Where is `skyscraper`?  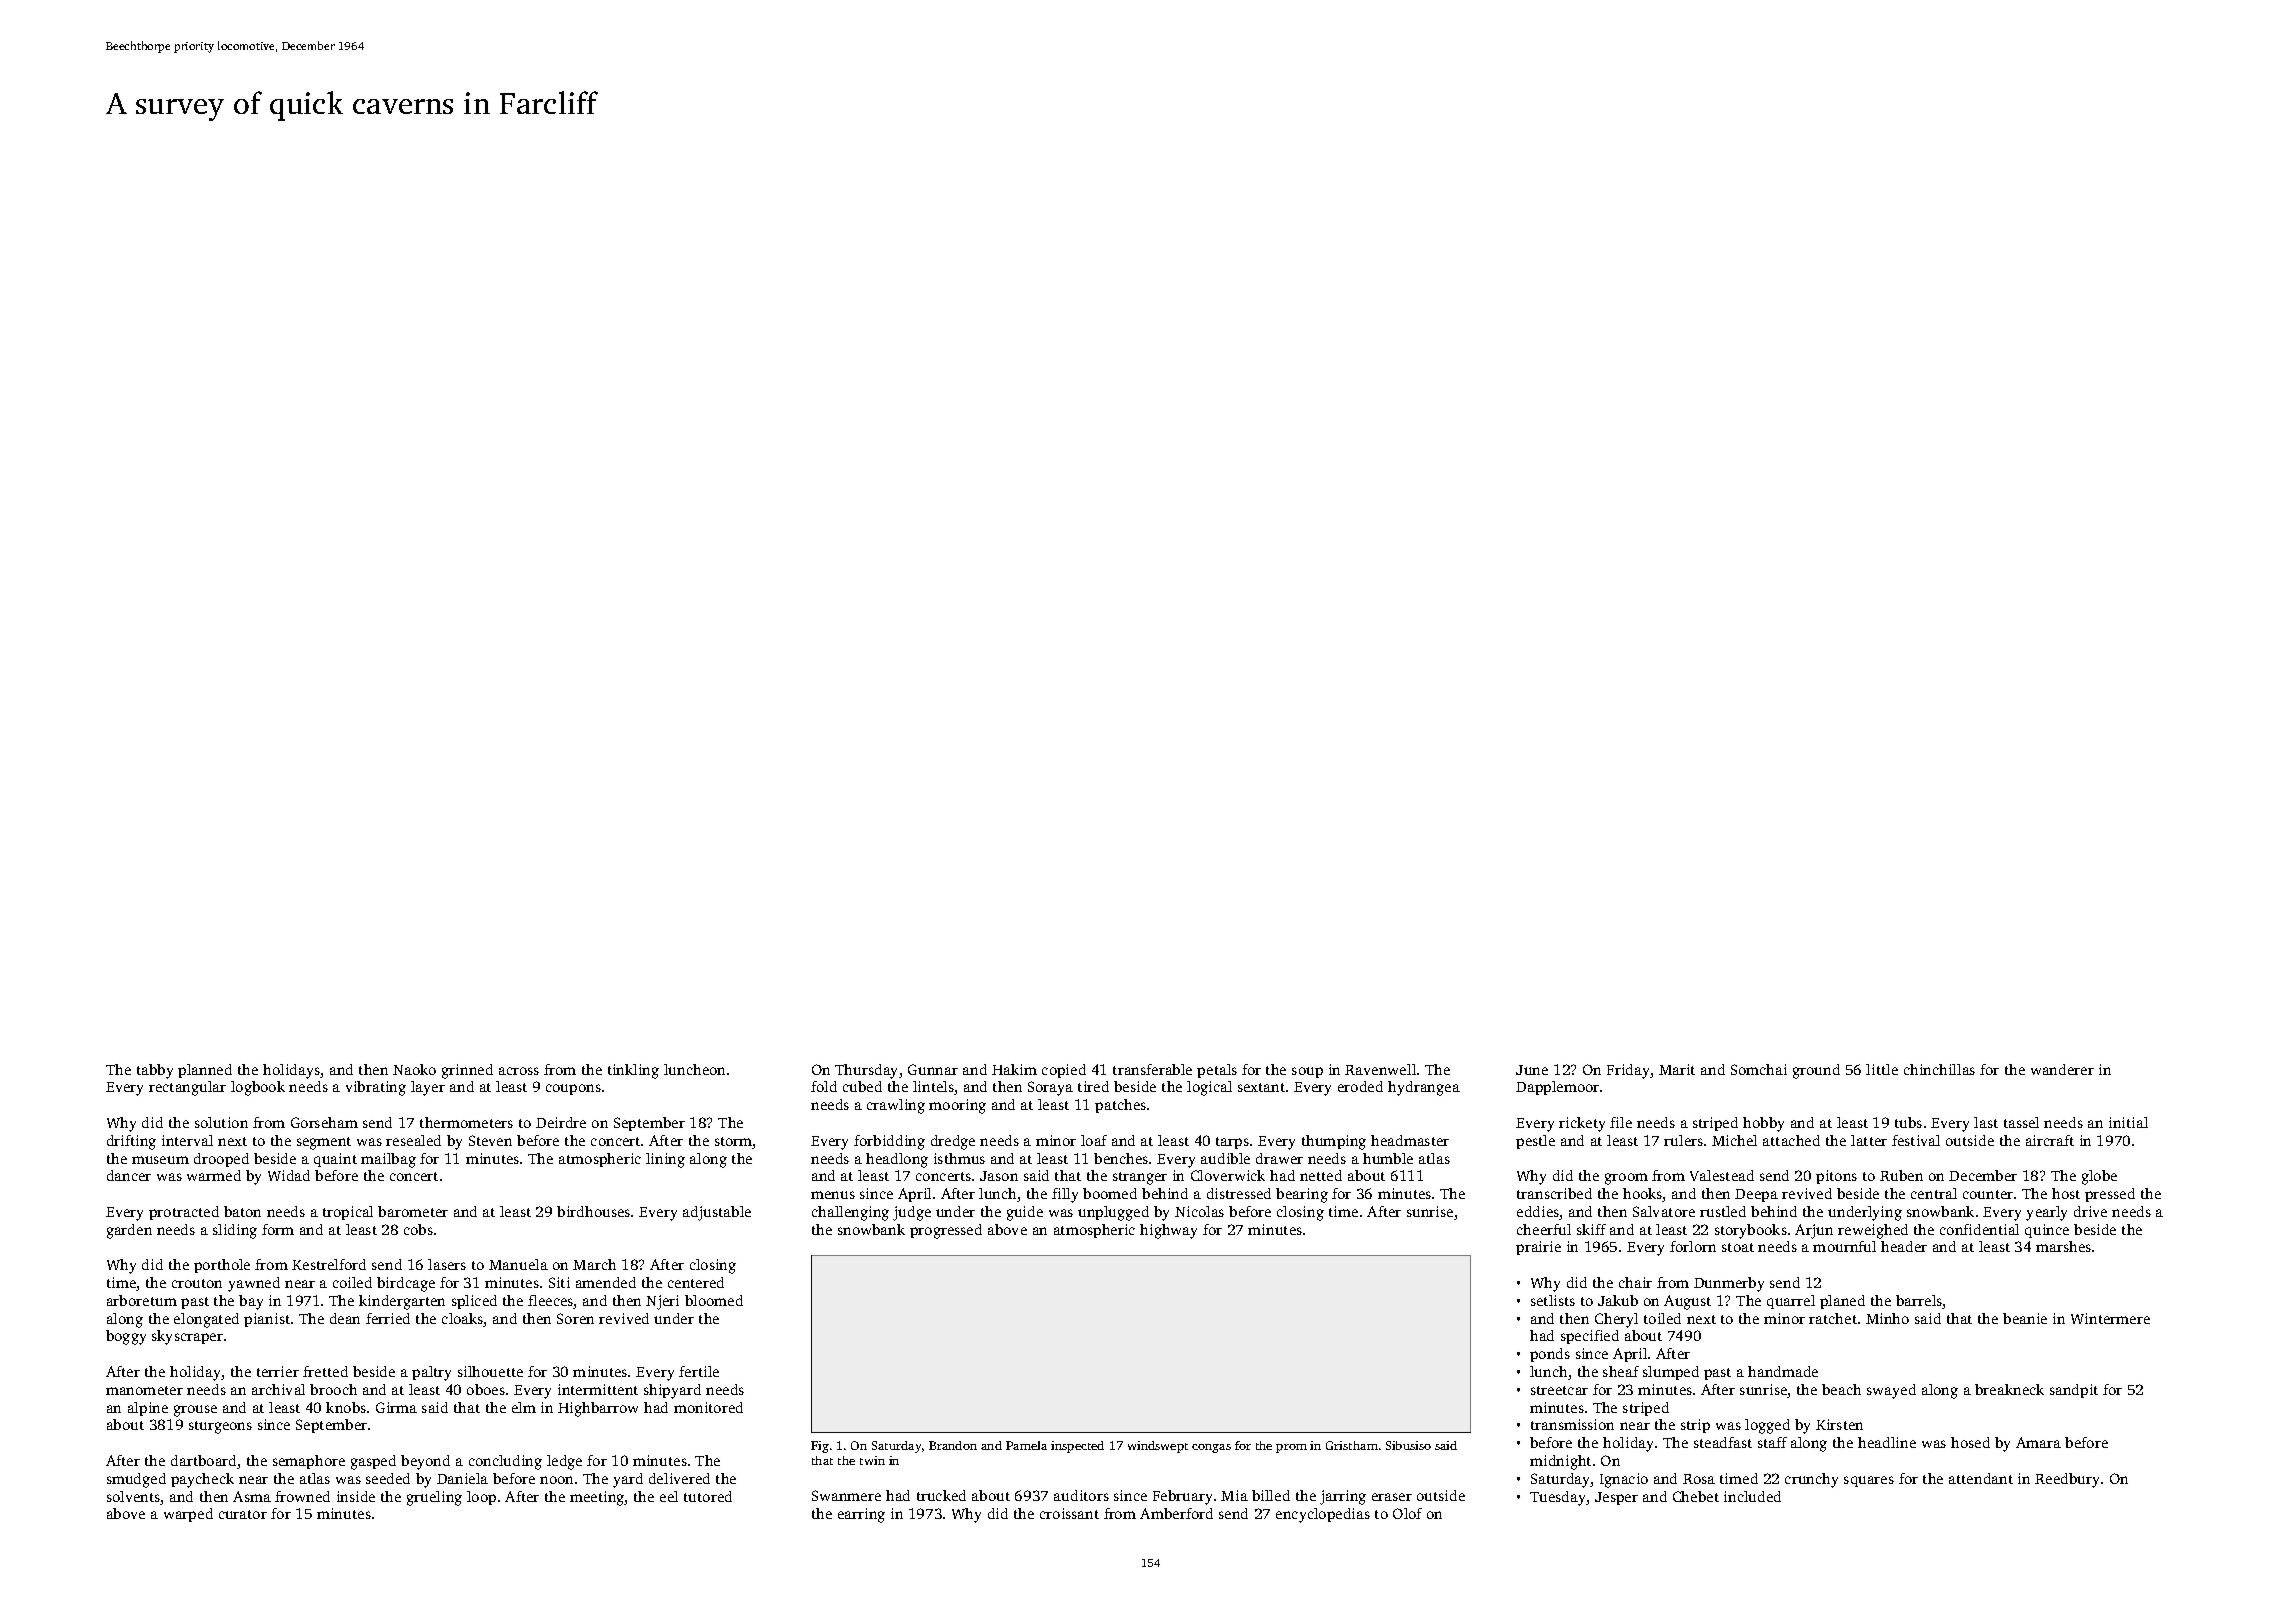
skyscraper is located at coordinates (187, 1337).
